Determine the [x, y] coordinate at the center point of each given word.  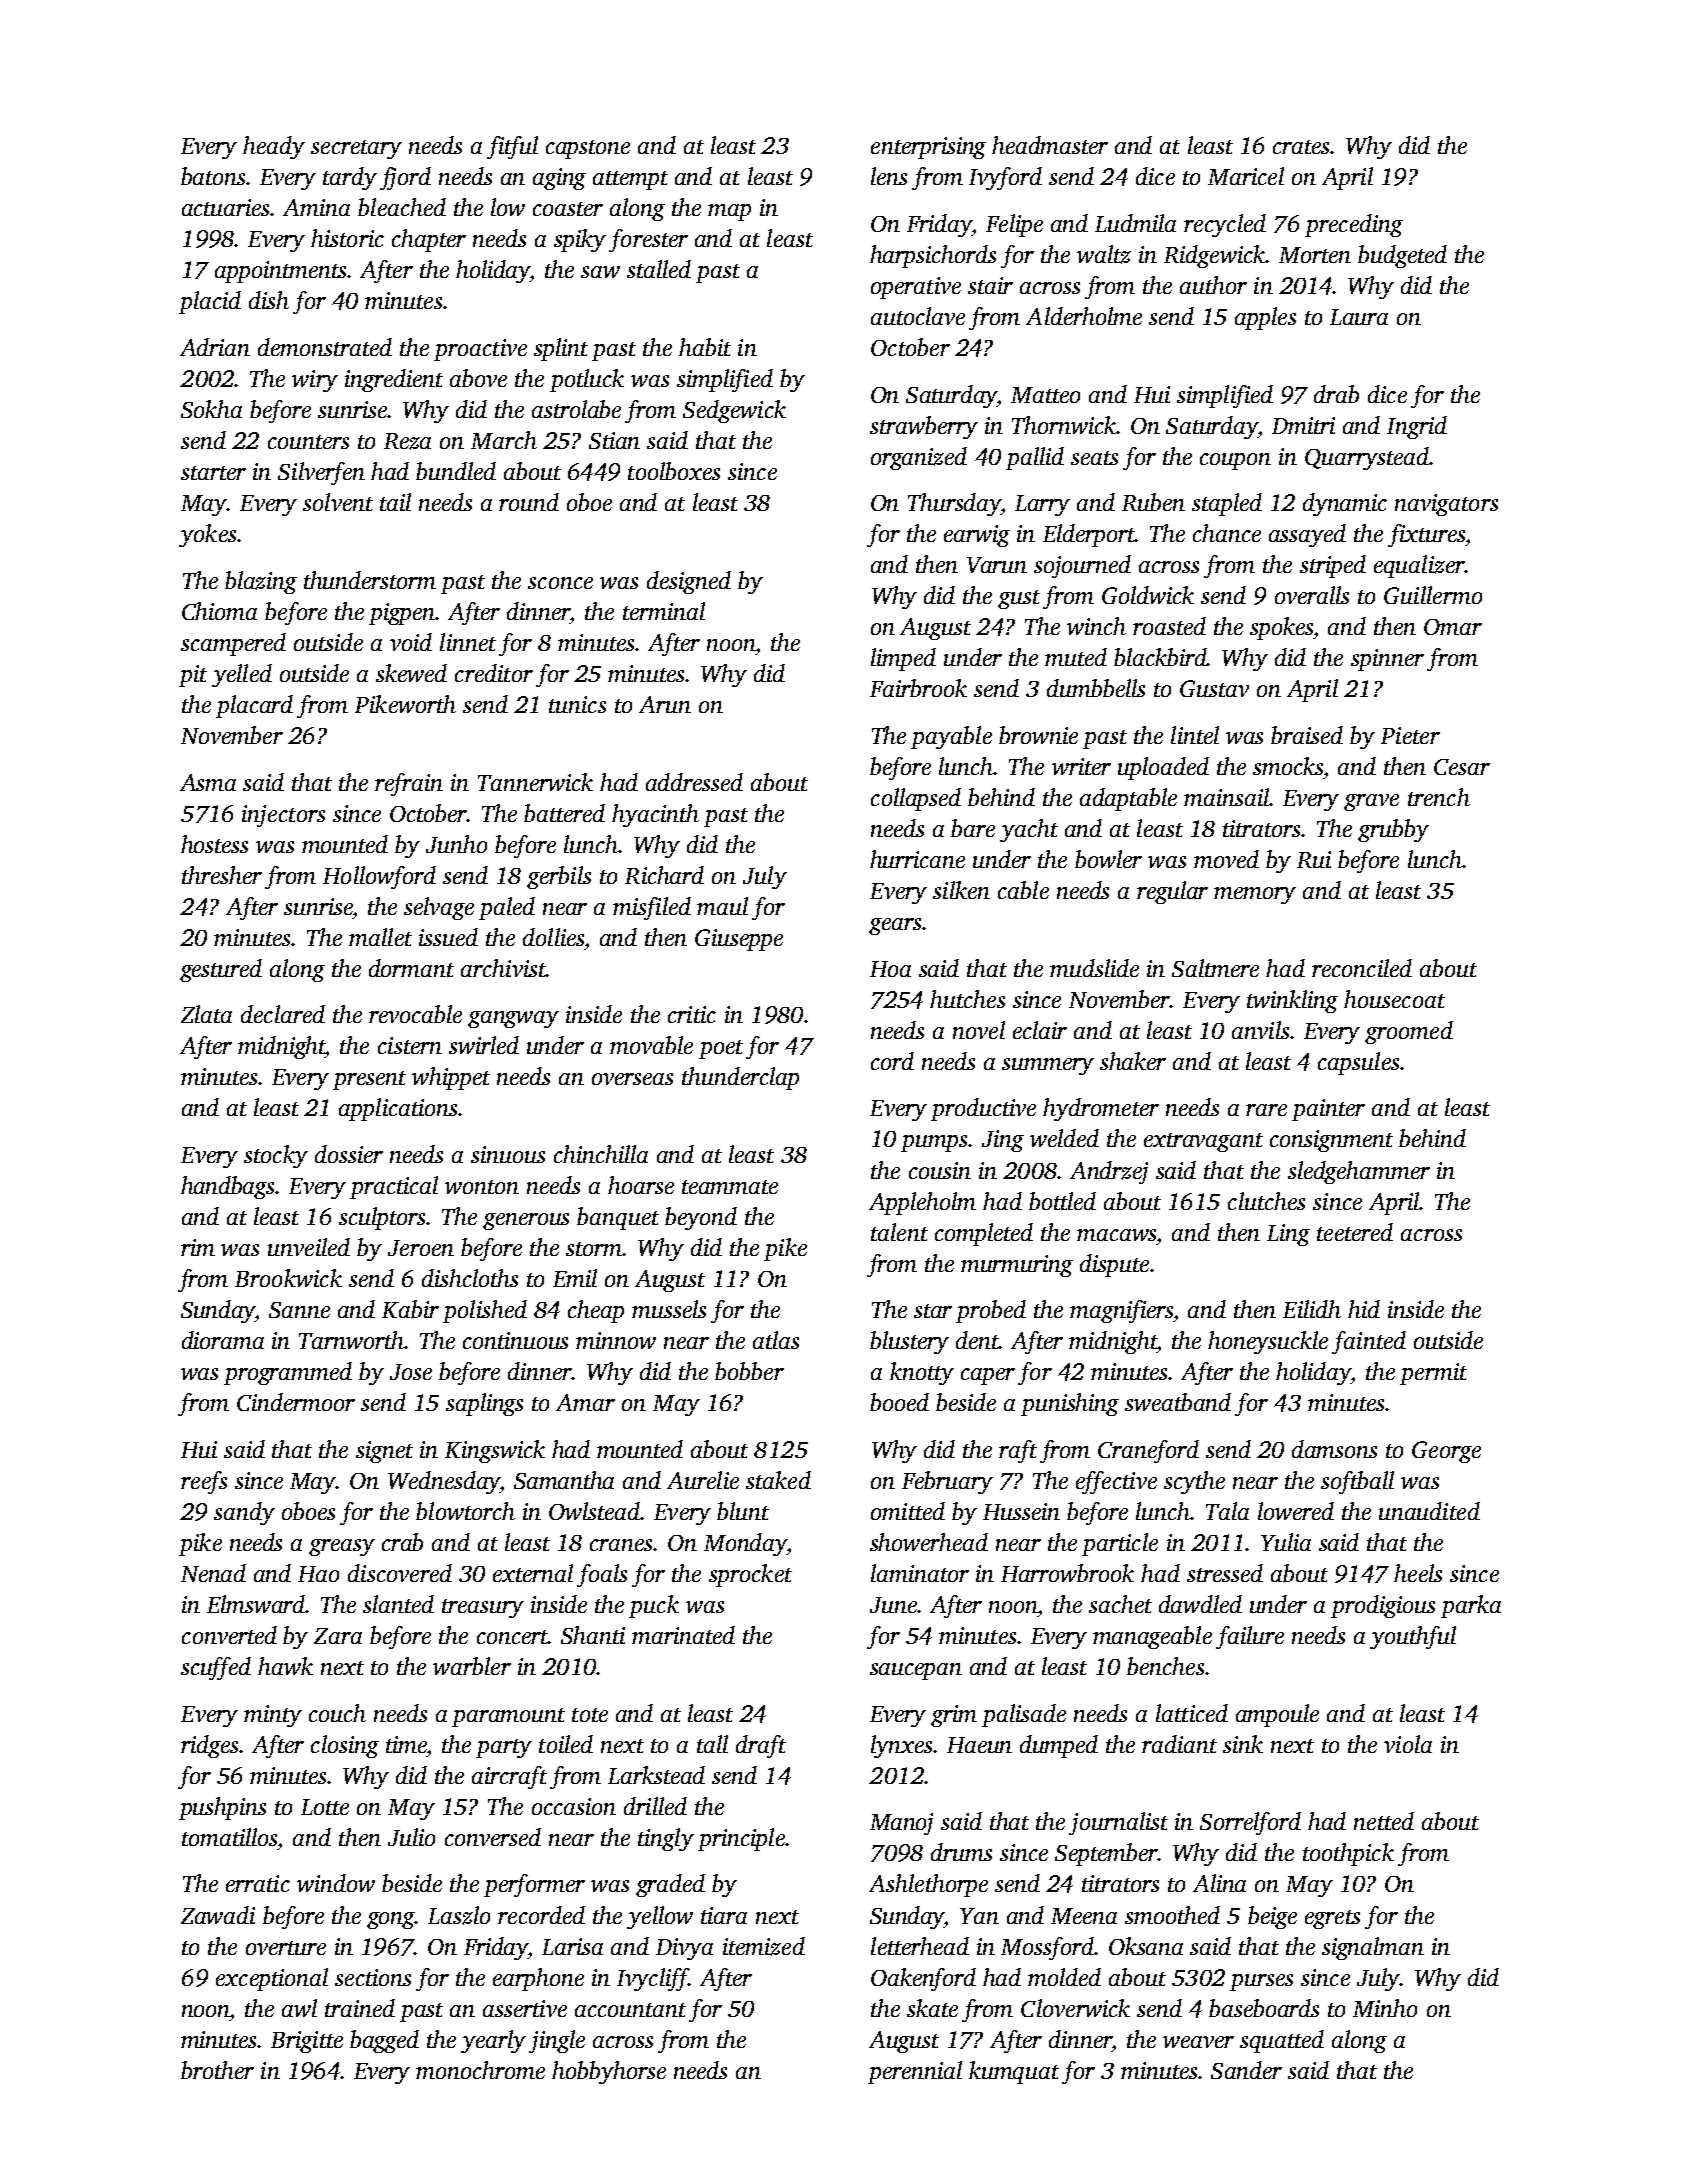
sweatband [1178, 1402]
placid [210, 302]
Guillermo [1433, 595]
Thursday [954, 504]
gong [391, 1920]
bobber [749, 1371]
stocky [276, 1156]
